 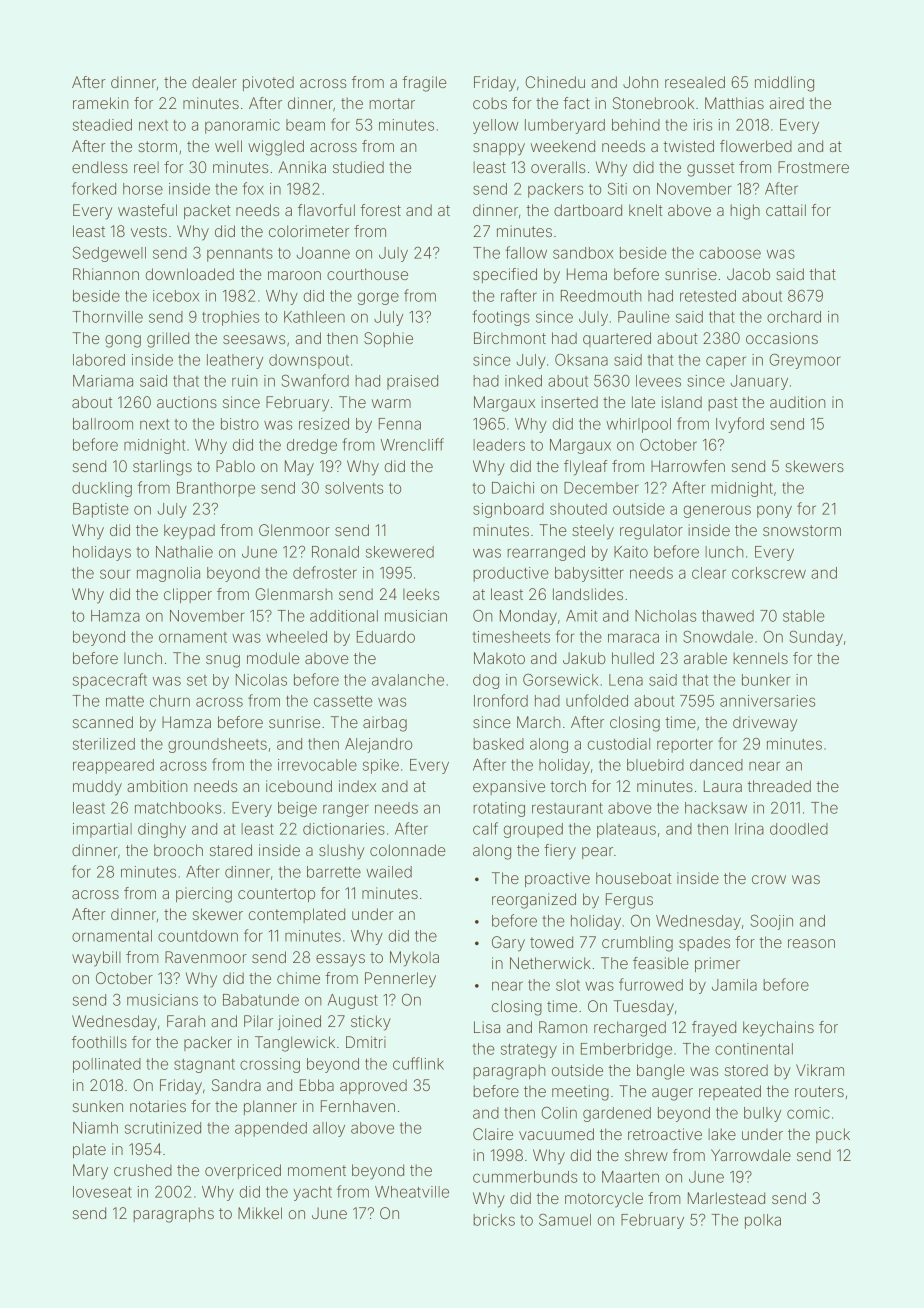 I want to click on inserted, so click(x=569, y=402).
